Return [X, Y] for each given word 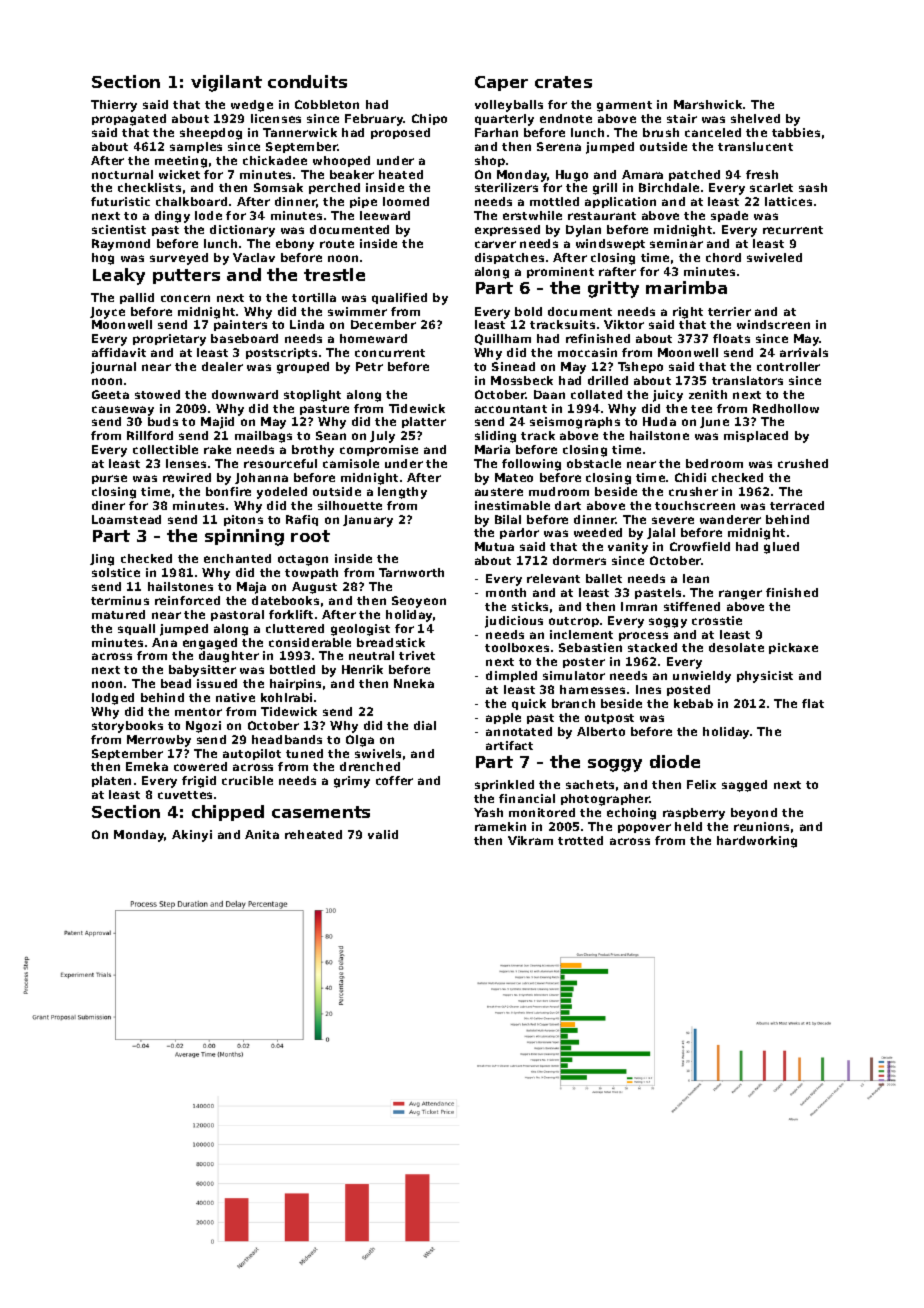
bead [176, 683]
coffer [394, 780]
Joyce [107, 313]
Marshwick [708, 104]
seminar [676, 243]
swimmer [357, 311]
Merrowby [159, 741]
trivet [417, 655]
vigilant [226, 83]
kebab [693, 703]
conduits [307, 81]
